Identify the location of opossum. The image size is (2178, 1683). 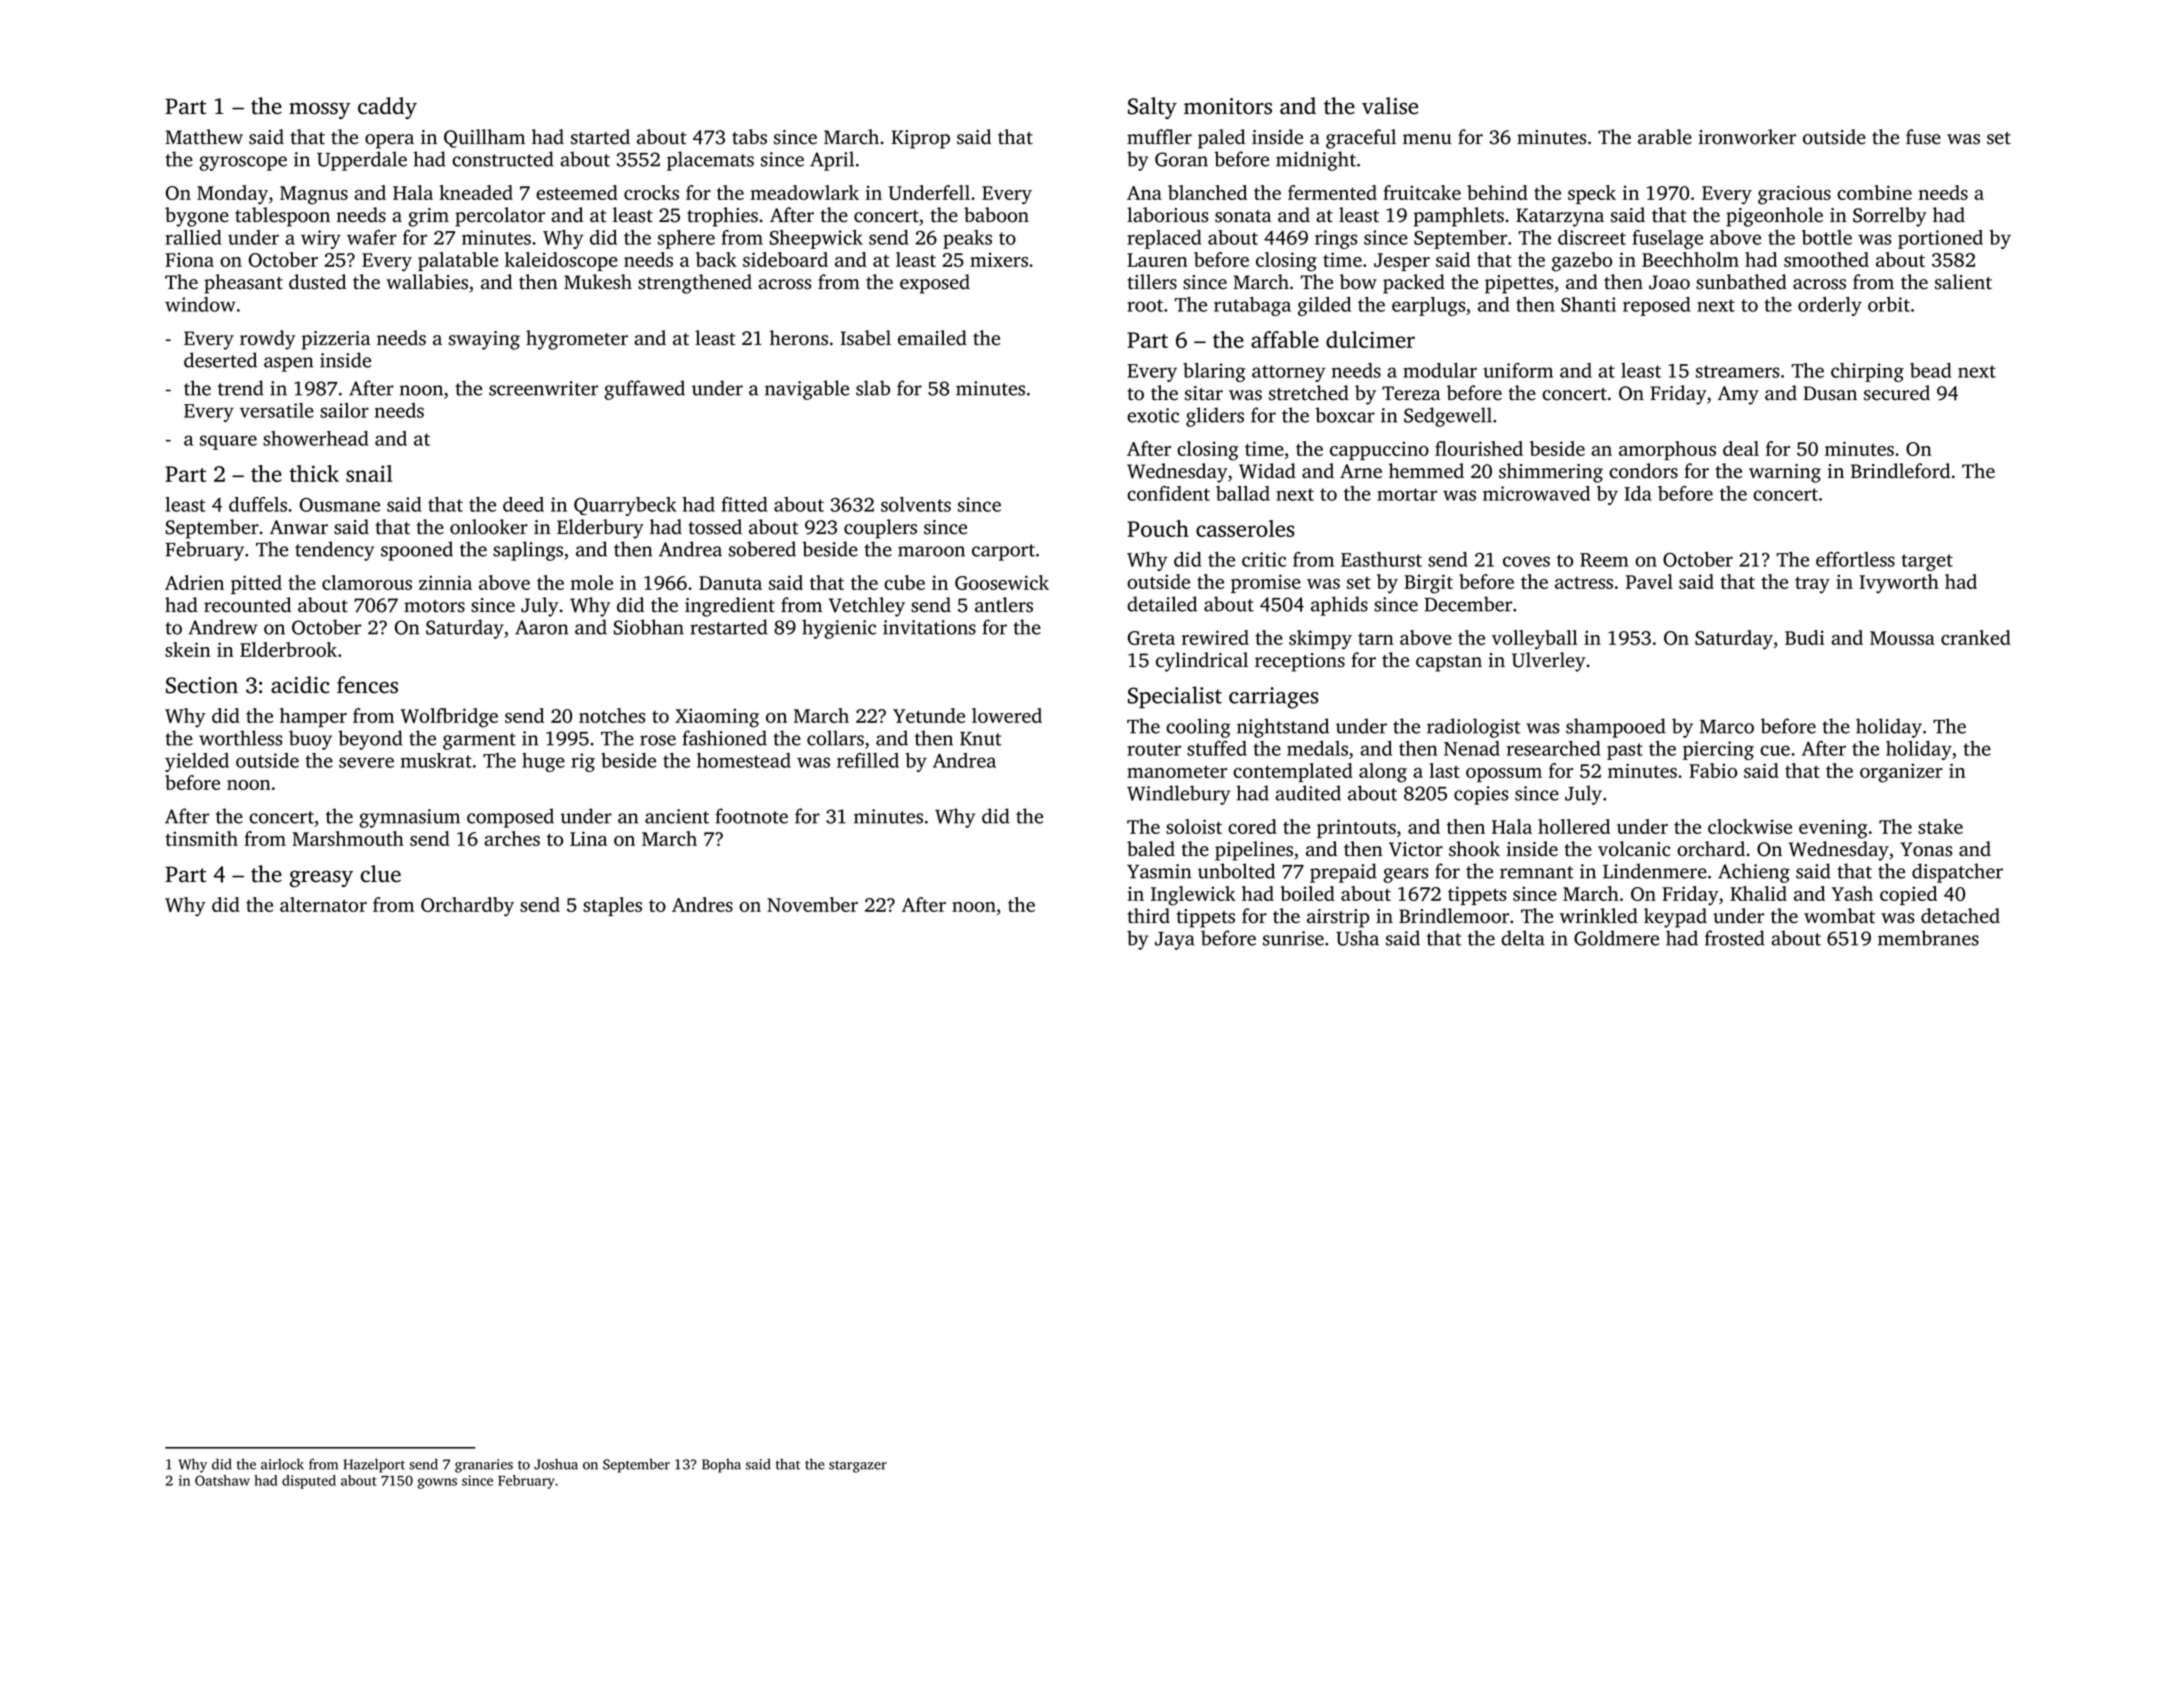
(1504, 775).
